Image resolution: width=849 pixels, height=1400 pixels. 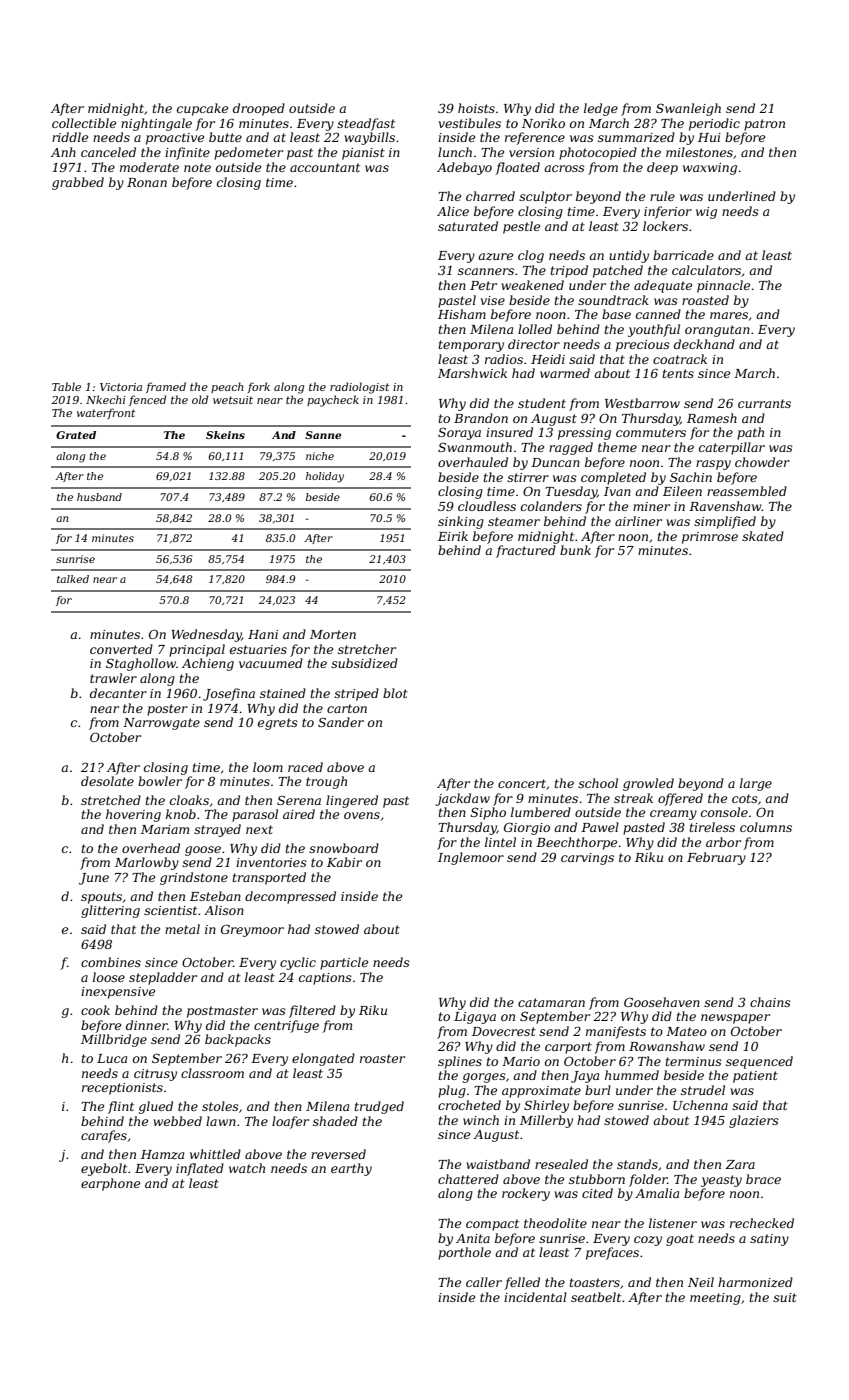 What do you see at coordinates (490, 196) in the screenshot?
I see `charred` at bounding box center [490, 196].
